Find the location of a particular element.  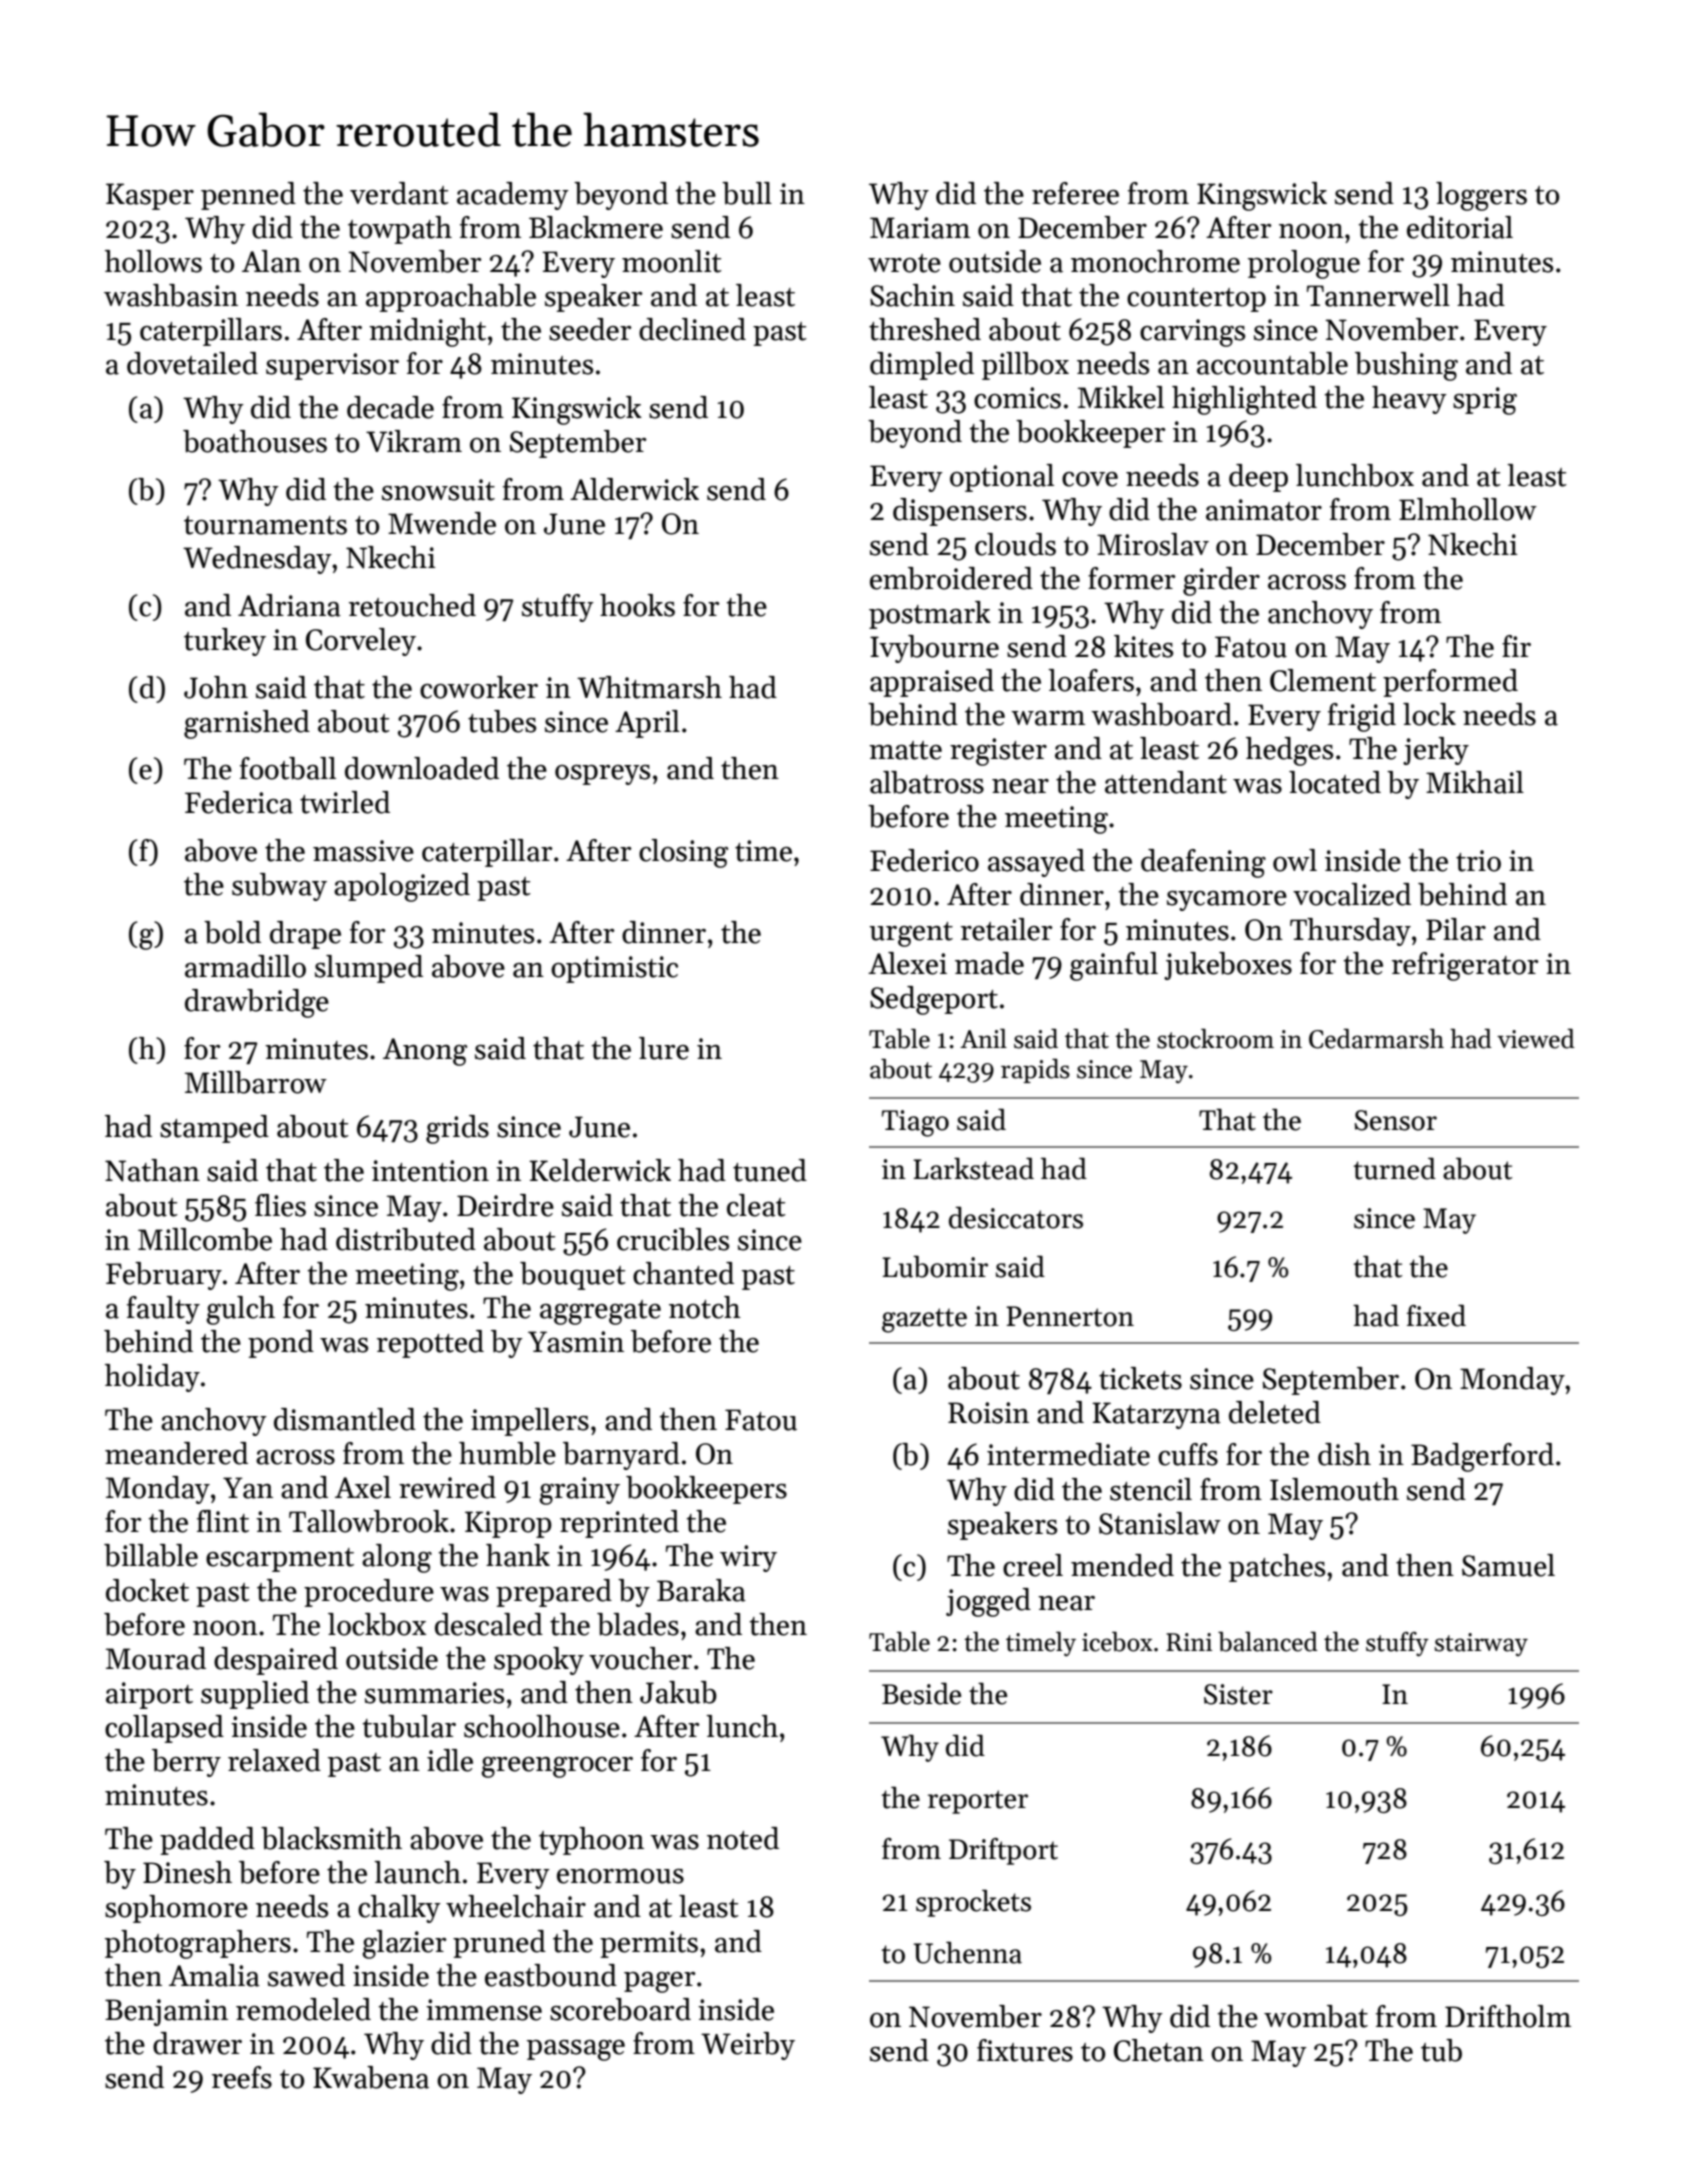

academy is located at coordinates (513, 196).
